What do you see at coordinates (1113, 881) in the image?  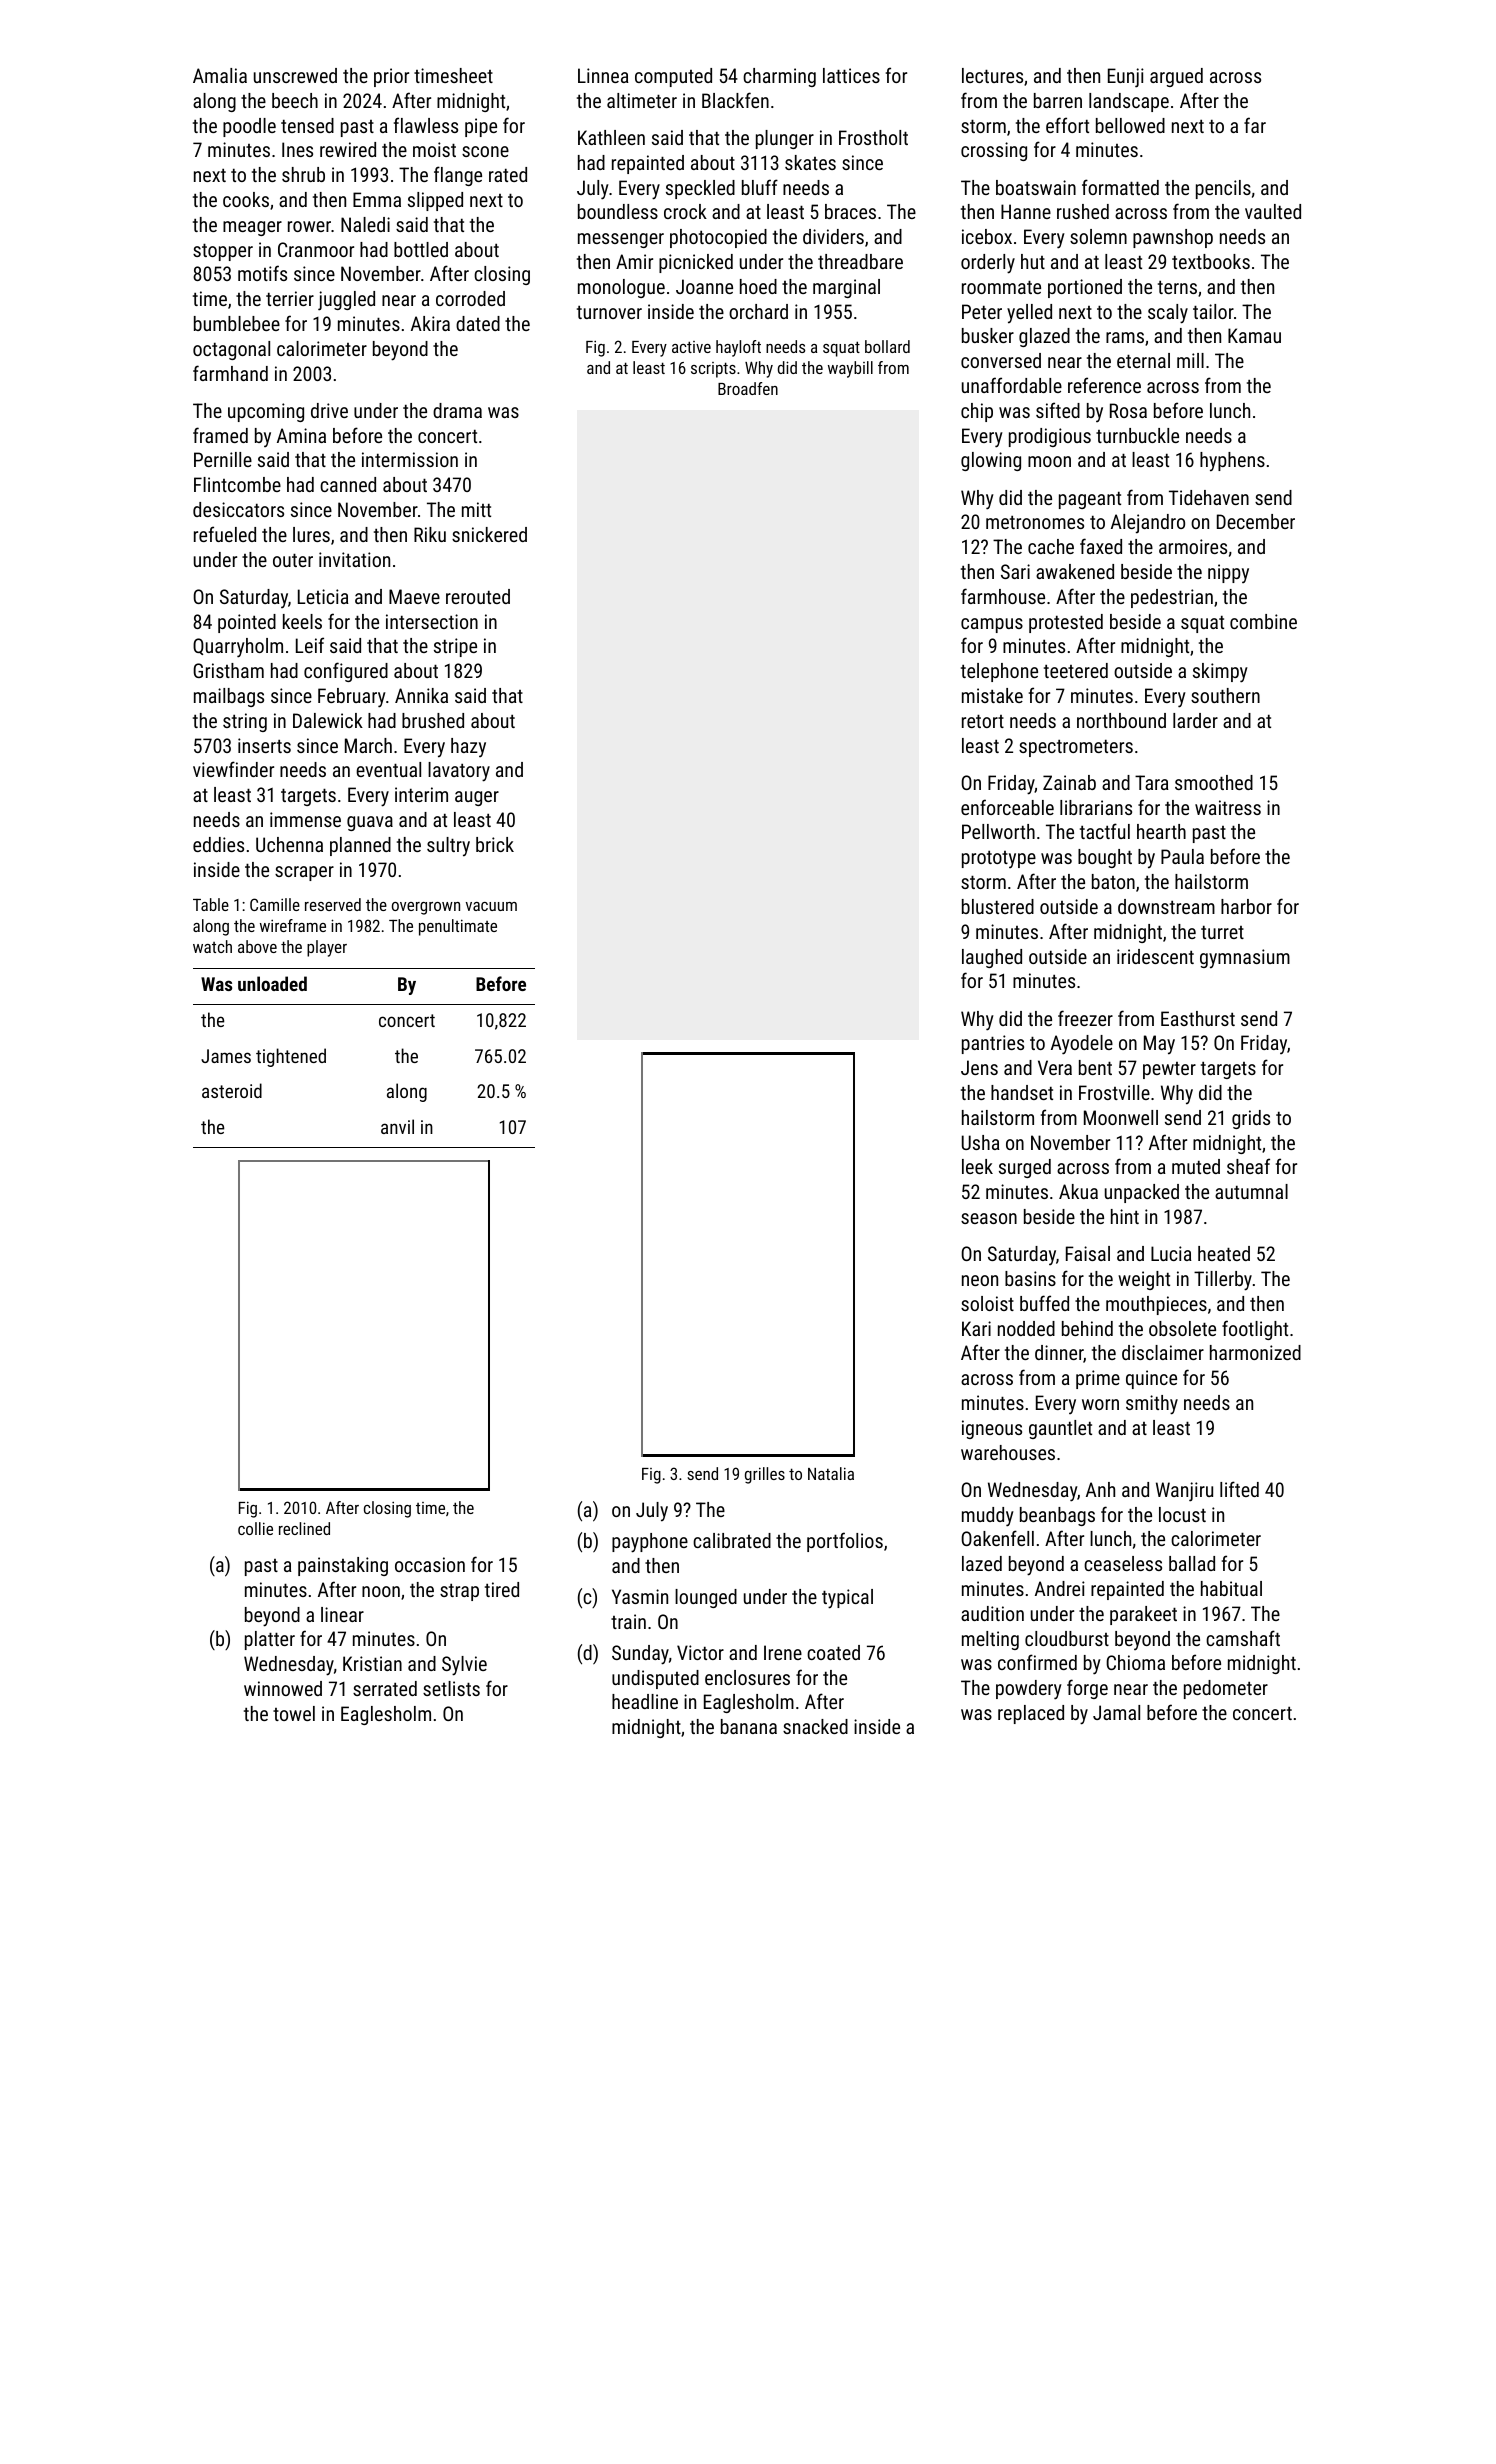 I see `baton` at bounding box center [1113, 881].
